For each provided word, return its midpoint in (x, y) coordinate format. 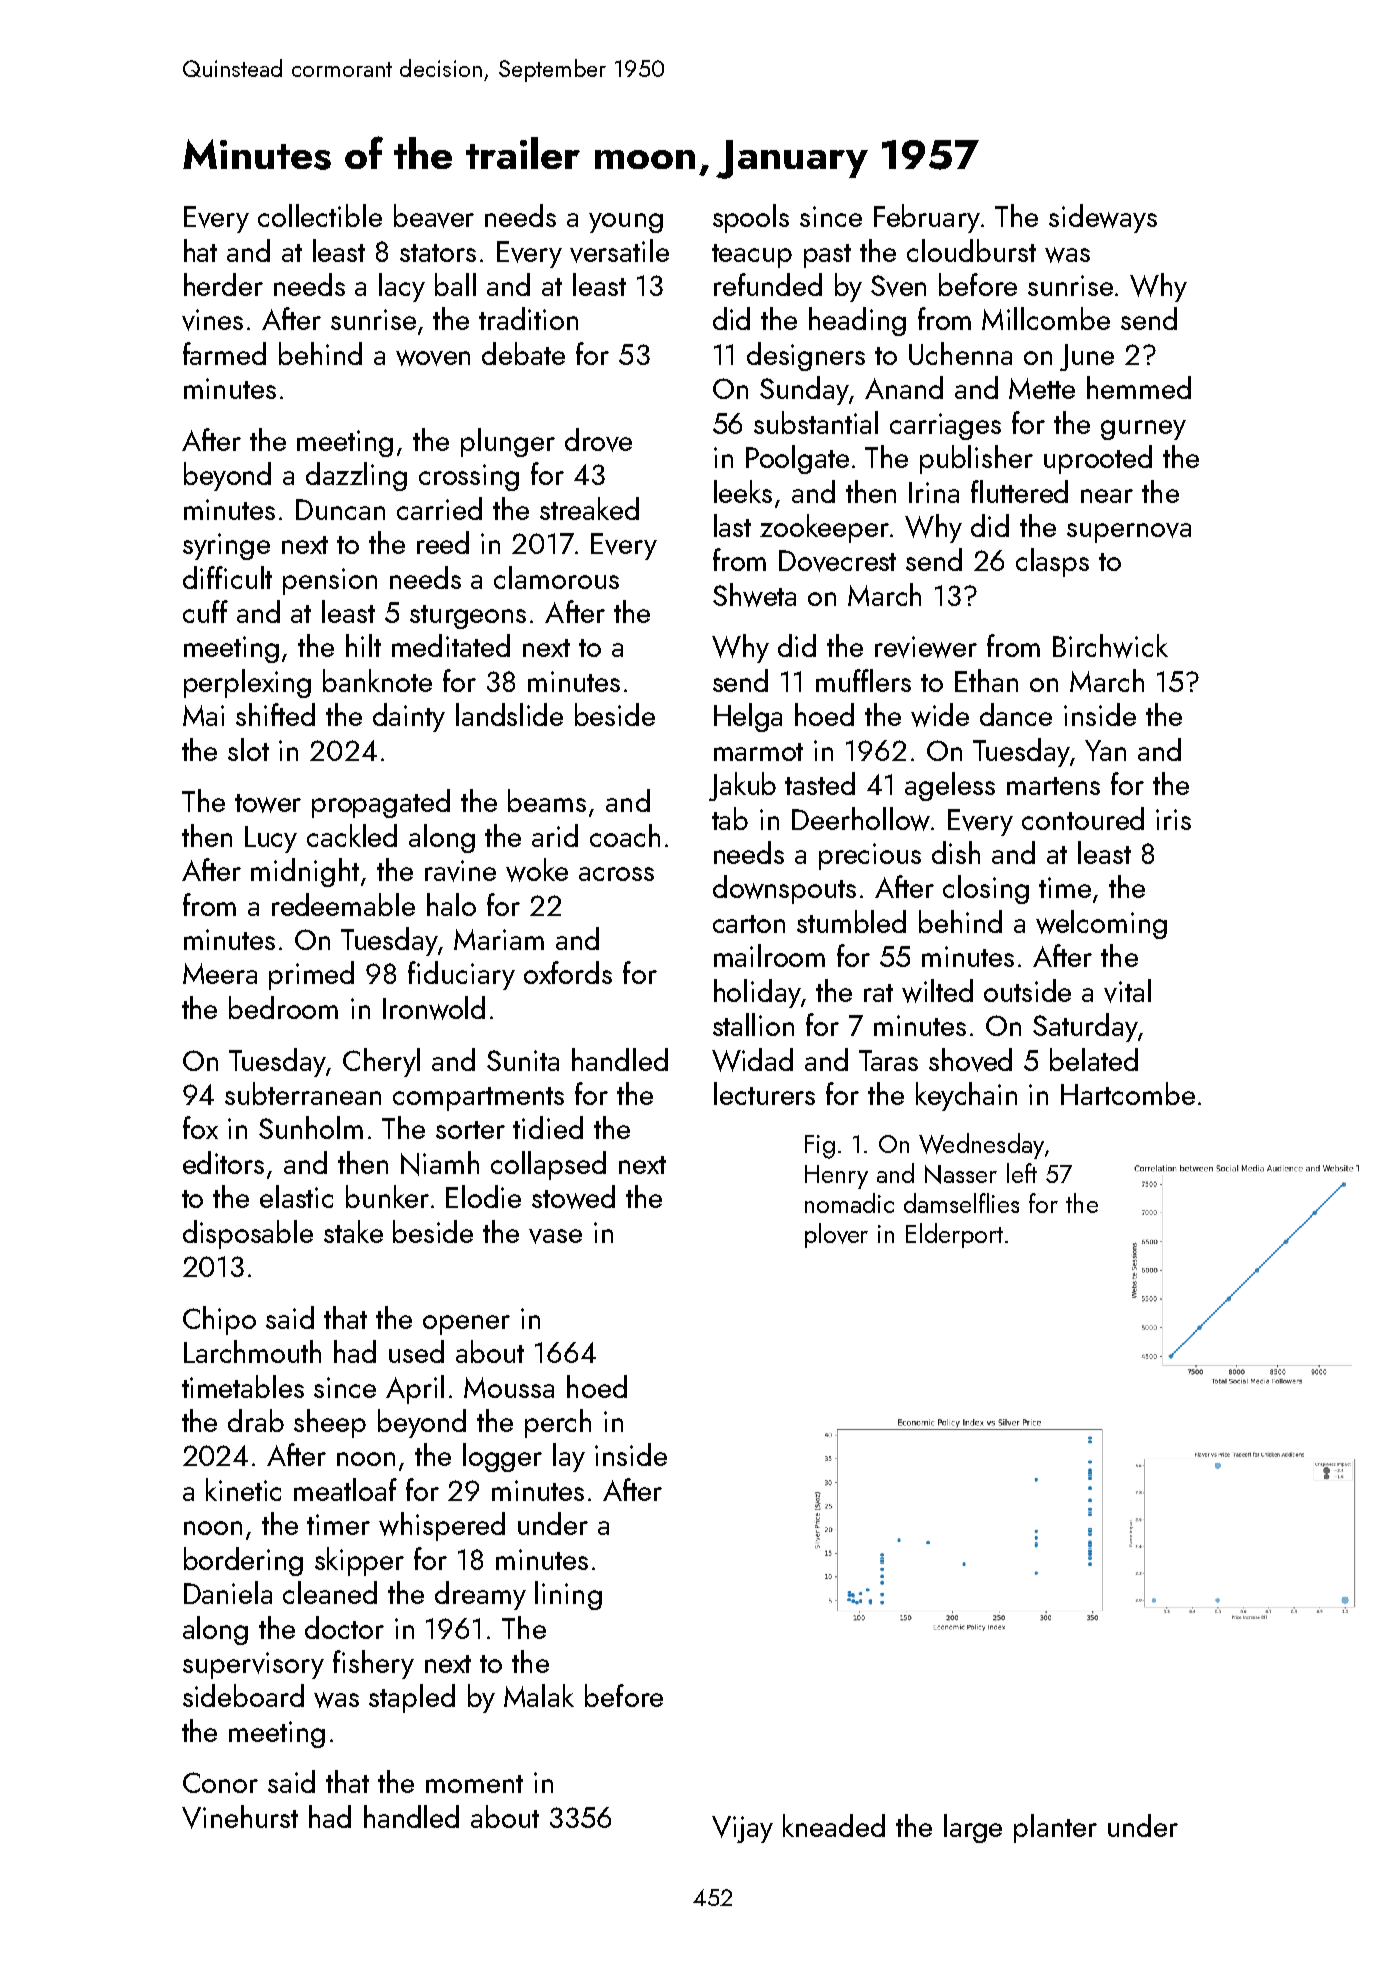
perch (558, 1423)
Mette (1042, 388)
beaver (434, 216)
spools (751, 218)
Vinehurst (240, 1817)
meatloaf (345, 1489)
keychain (966, 1096)
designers (806, 356)
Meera (220, 973)
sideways (1103, 218)
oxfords (568, 972)
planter (1055, 1828)
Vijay (742, 1829)
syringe (226, 546)
